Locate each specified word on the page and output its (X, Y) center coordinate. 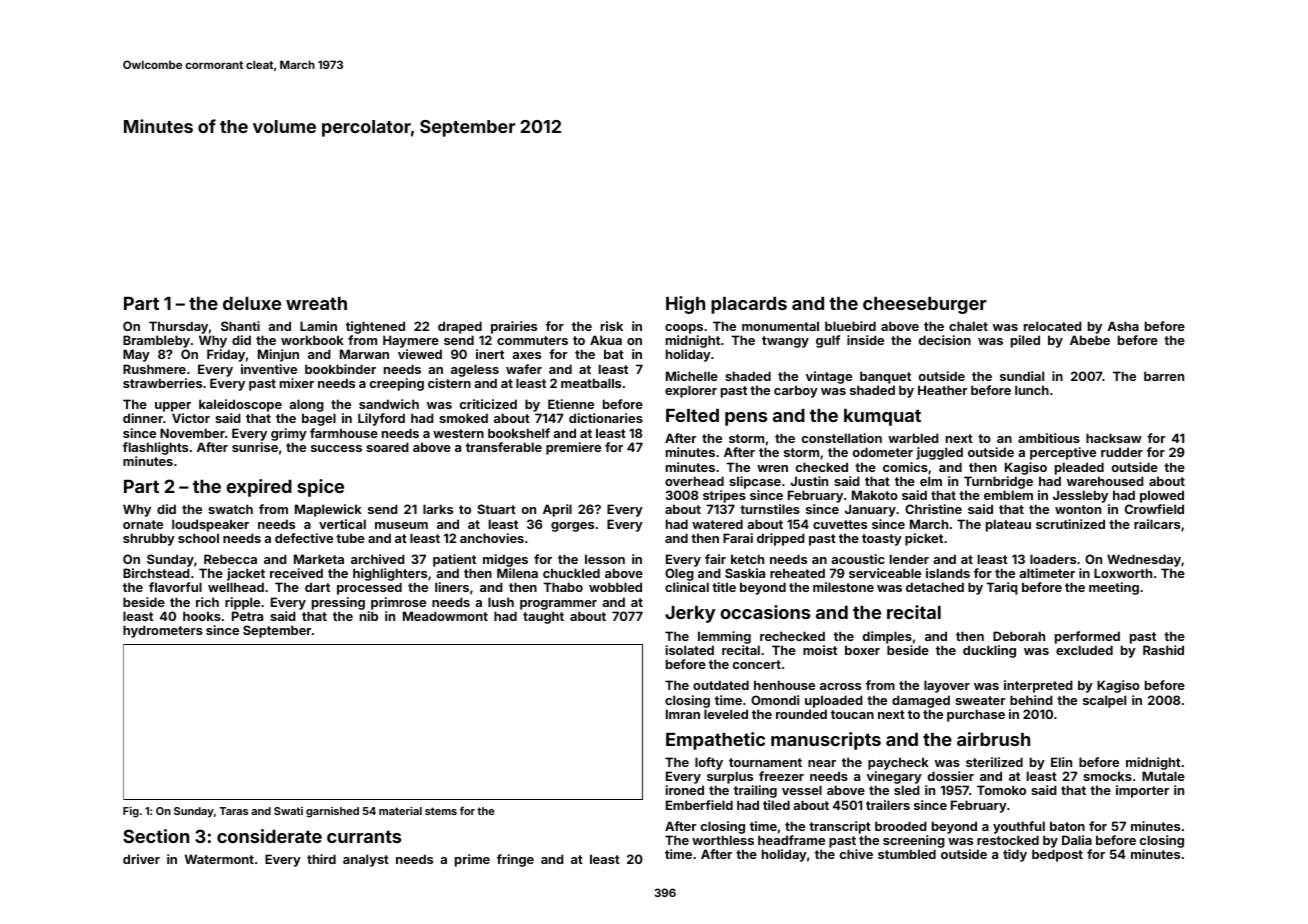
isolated (690, 650)
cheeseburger (925, 305)
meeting (1114, 588)
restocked (1008, 840)
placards (749, 305)
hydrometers (163, 631)
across (840, 686)
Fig (131, 812)
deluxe (252, 303)
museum (401, 525)
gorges (572, 527)
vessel (802, 790)
